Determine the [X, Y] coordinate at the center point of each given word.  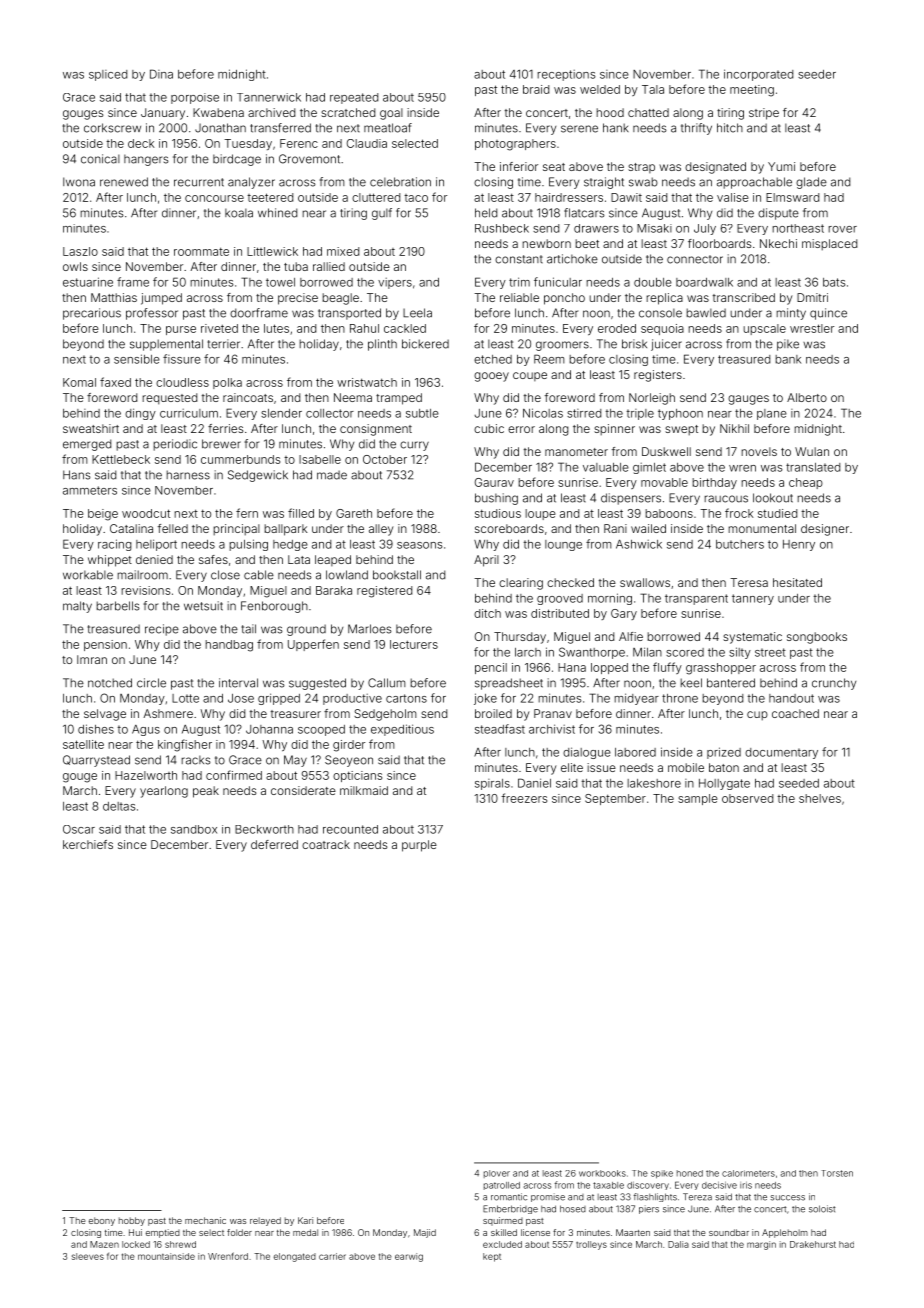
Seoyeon [349, 761]
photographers [515, 145]
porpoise [195, 98]
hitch [730, 128]
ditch [487, 613]
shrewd [180, 1244]
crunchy [834, 684]
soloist [822, 1209]
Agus [146, 730]
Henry [799, 545]
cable [259, 575]
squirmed [503, 1221]
